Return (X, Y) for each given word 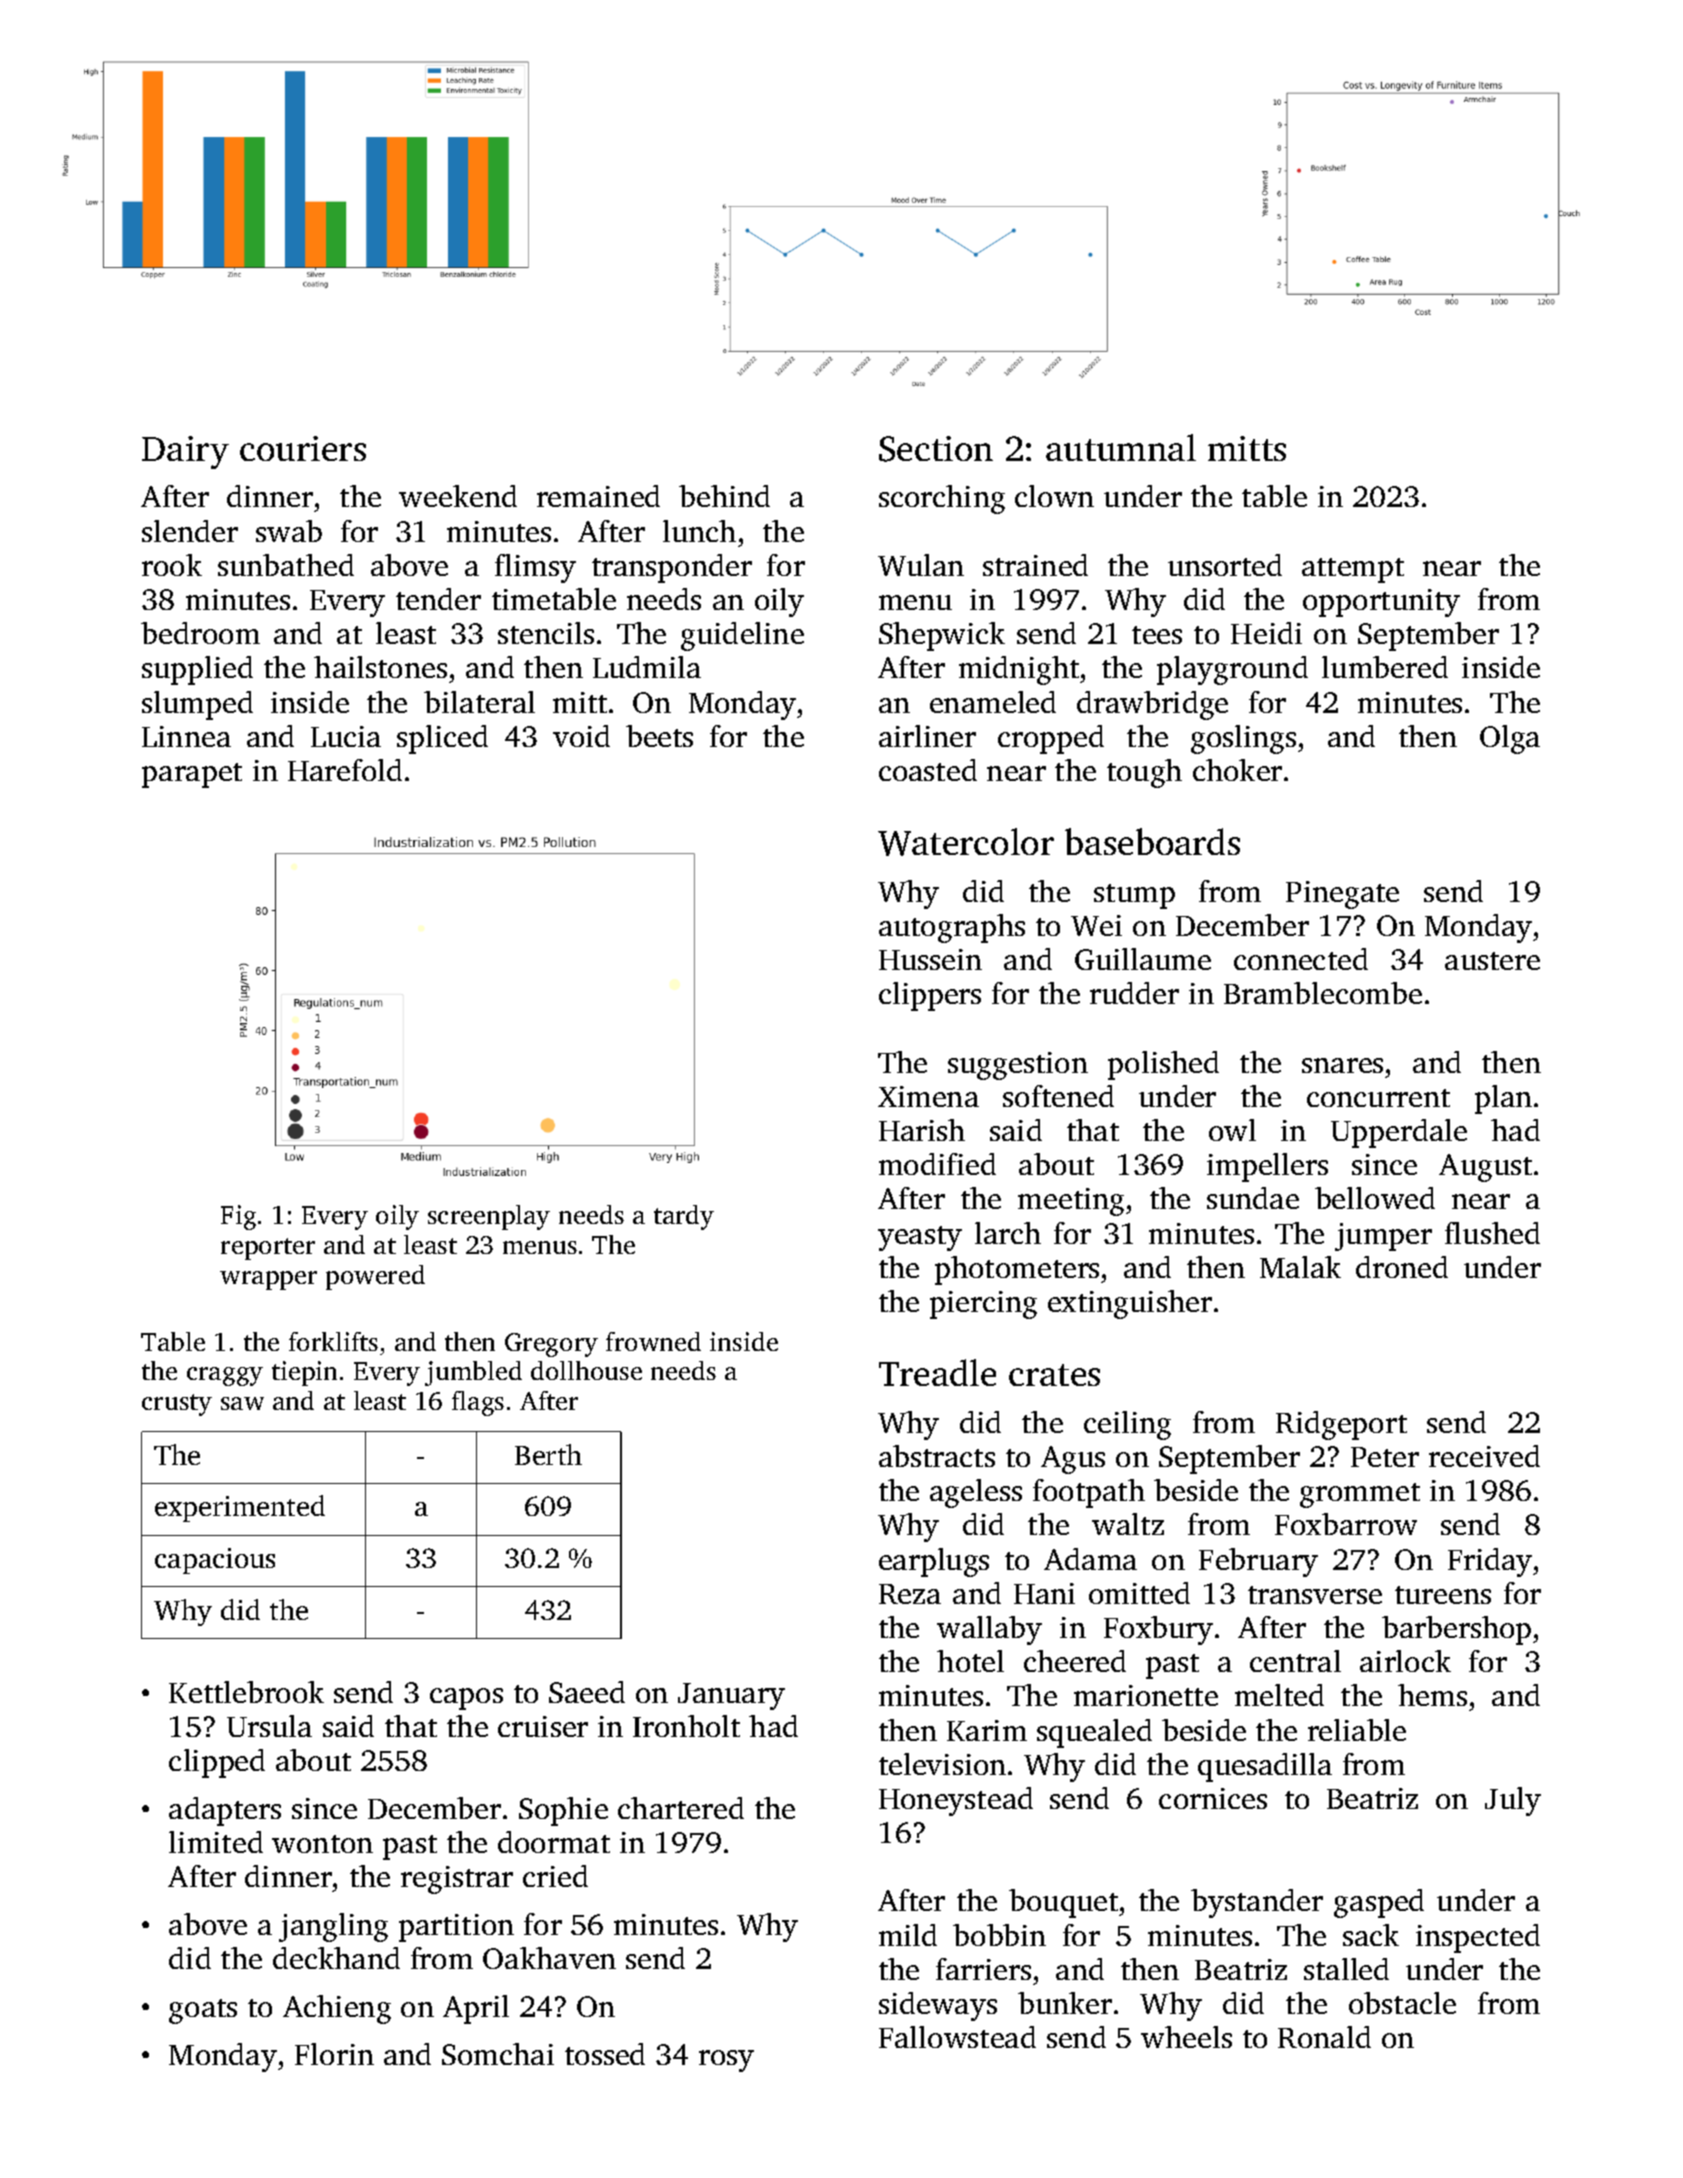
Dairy (185, 452)
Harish (922, 1130)
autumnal (1121, 447)
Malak (1300, 1267)
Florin (334, 2054)
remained (598, 496)
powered (375, 1277)
